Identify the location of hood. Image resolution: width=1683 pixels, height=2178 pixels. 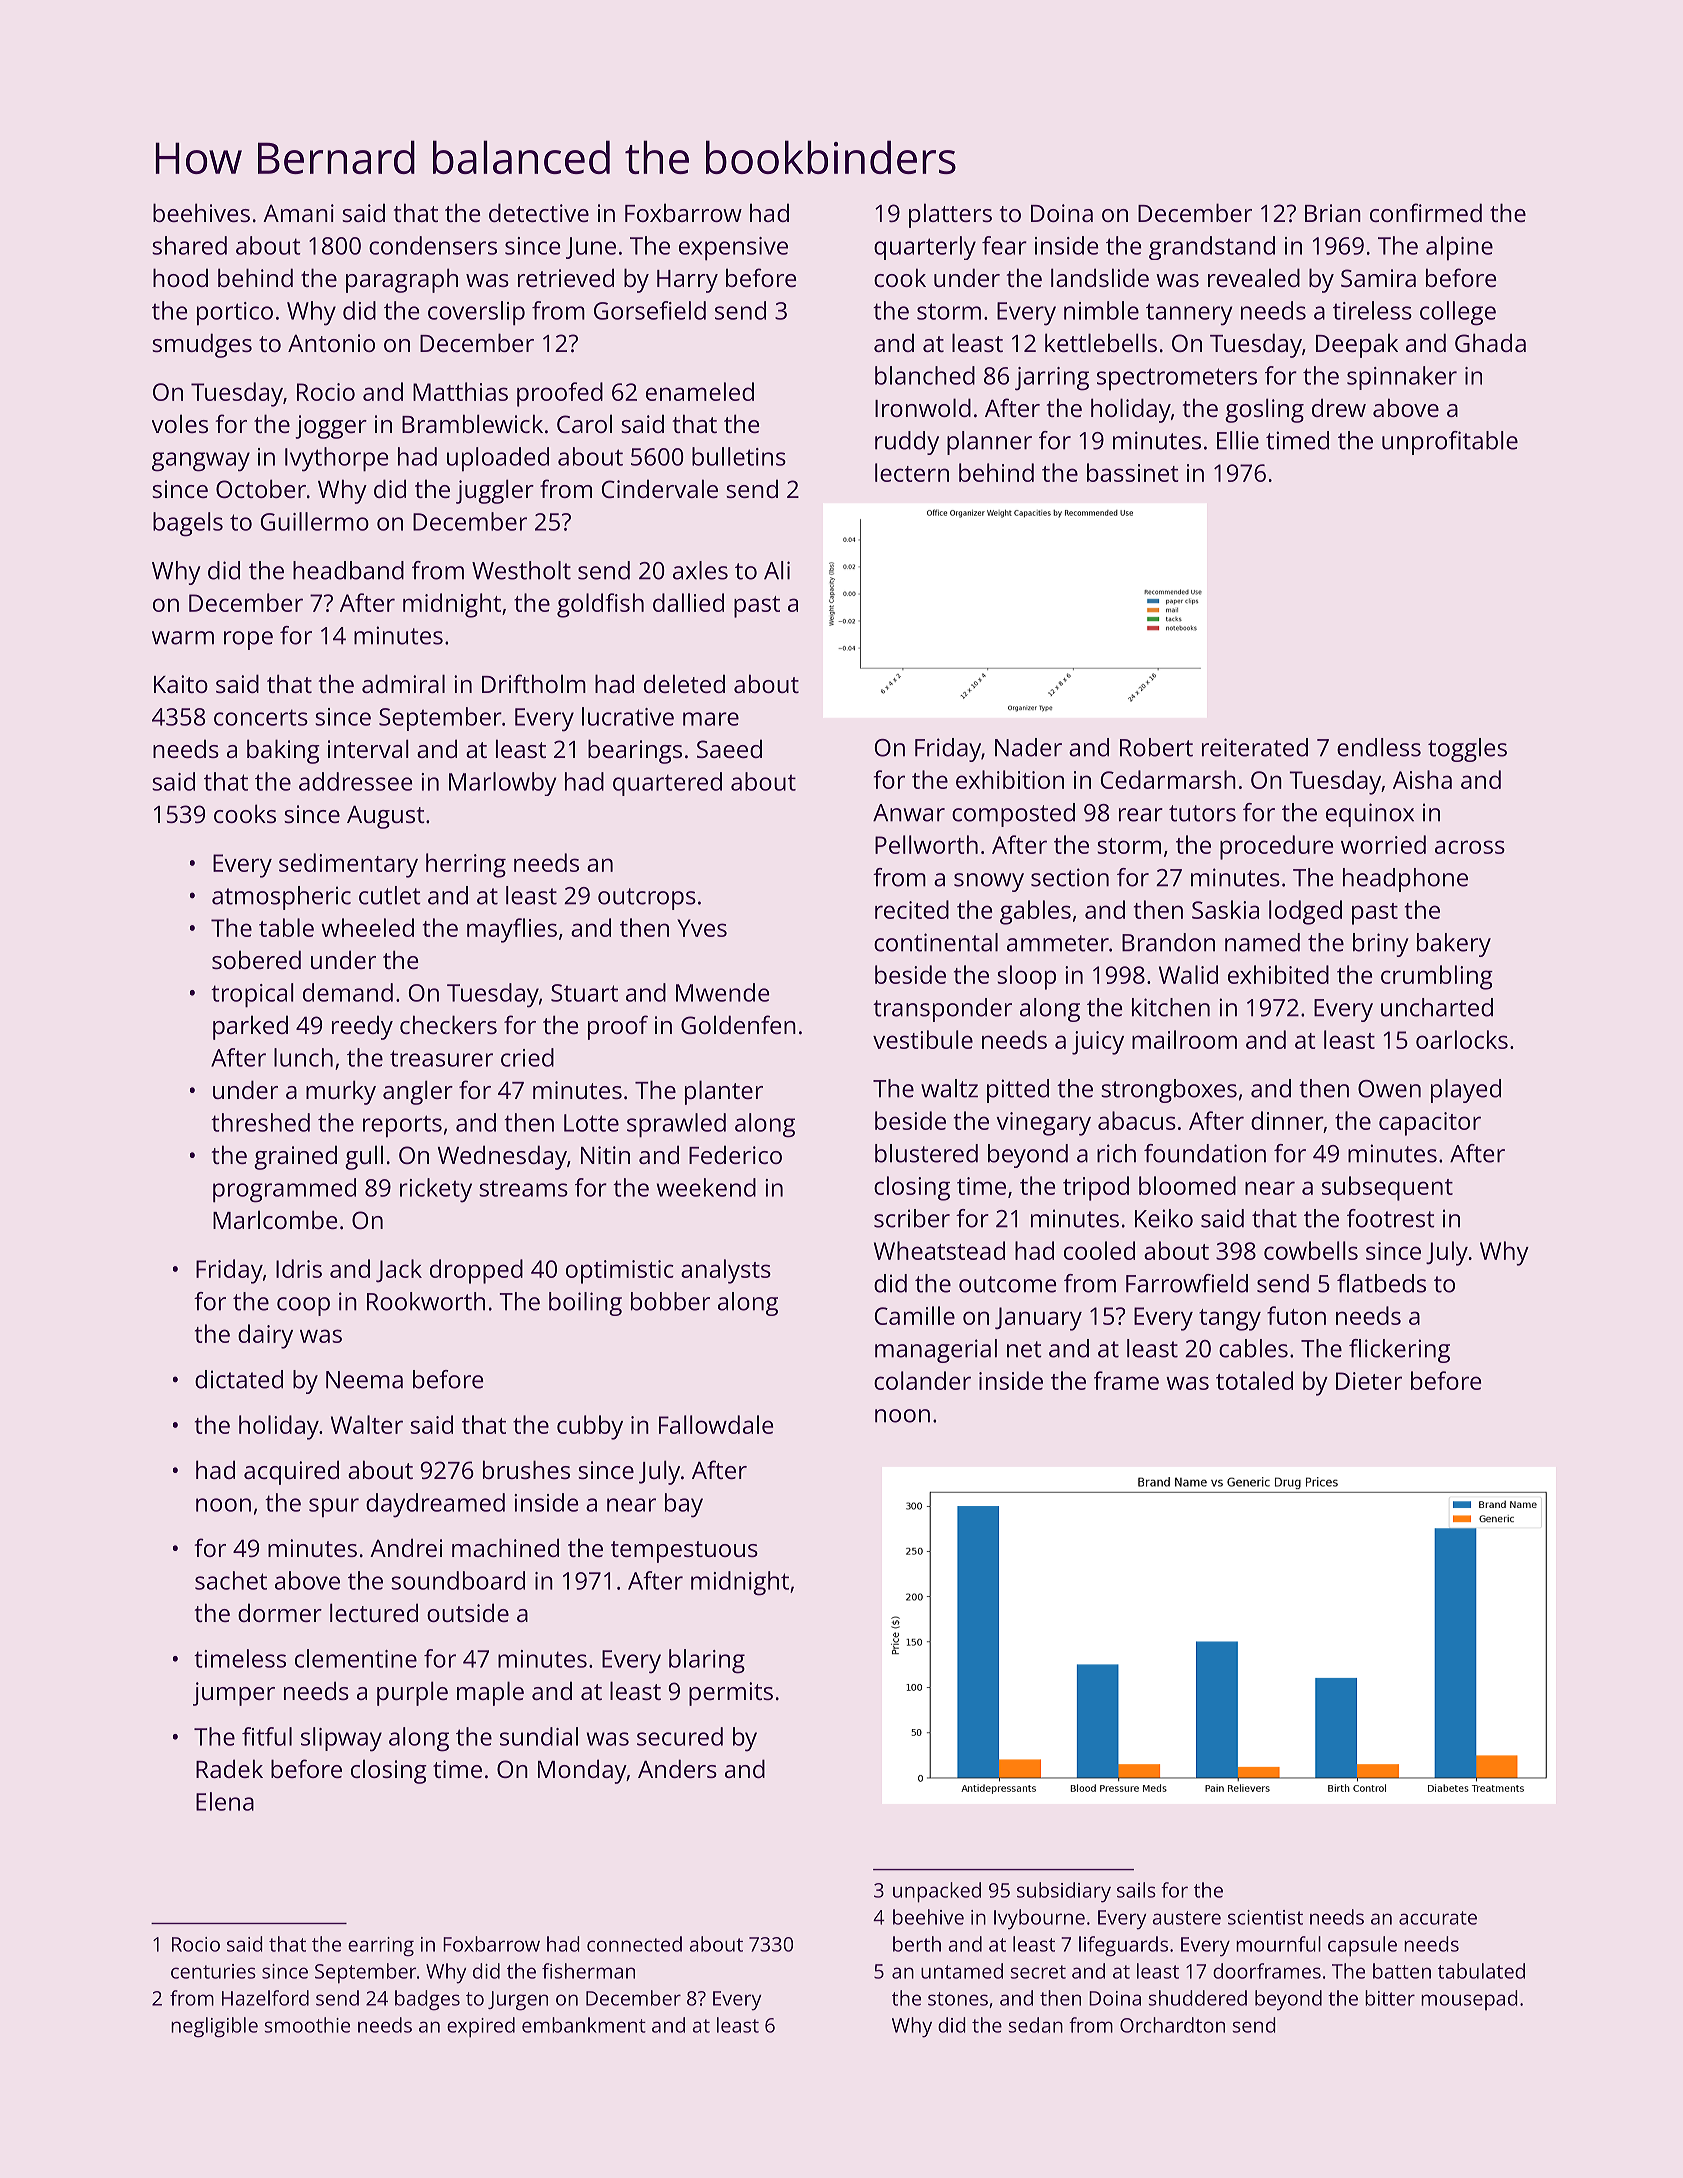
(180, 277).
